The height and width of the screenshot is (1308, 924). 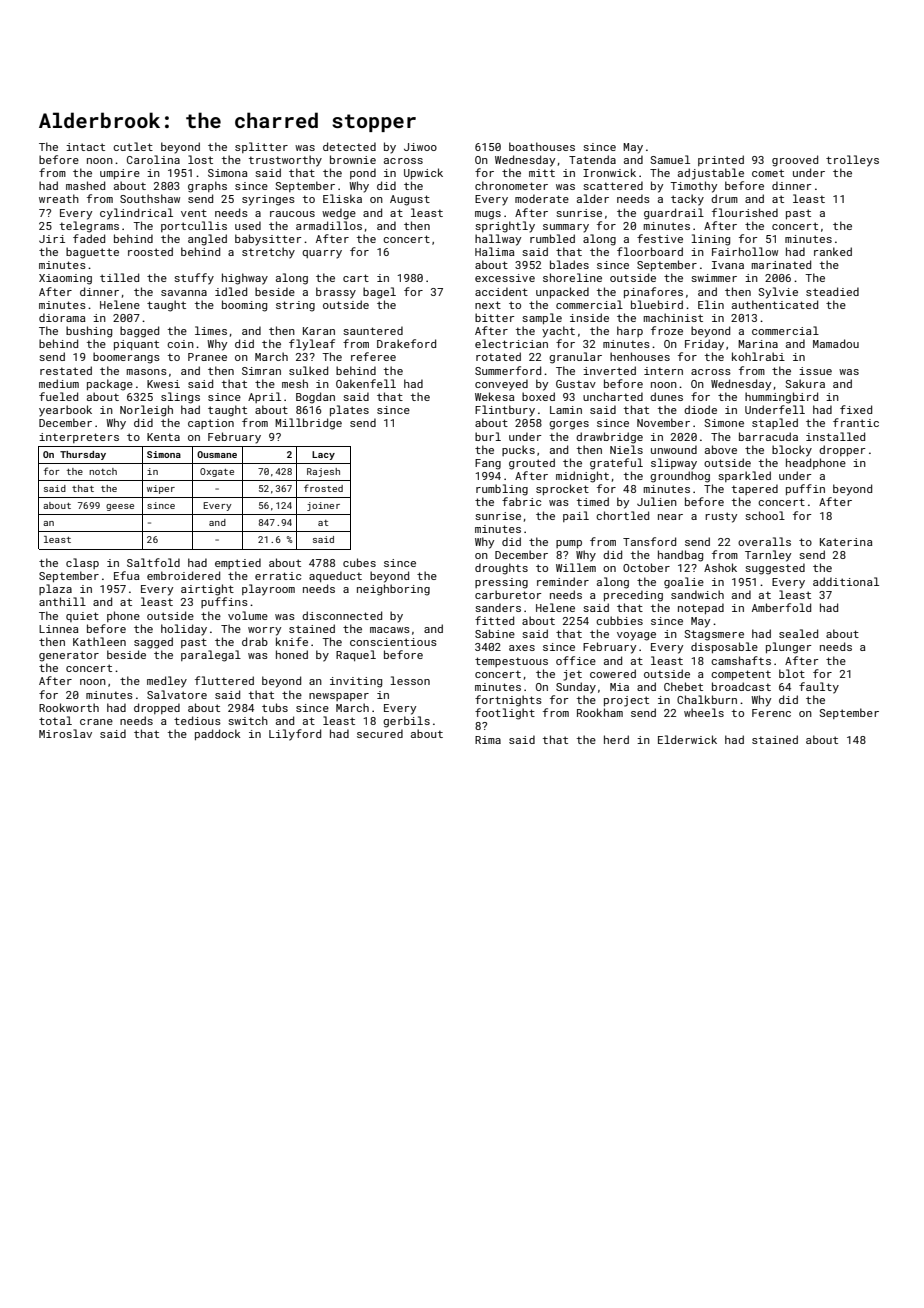 What do you see at coordinates (167, 682) in the screenshot?
I see `medley` at bounding box center [167, 682].
